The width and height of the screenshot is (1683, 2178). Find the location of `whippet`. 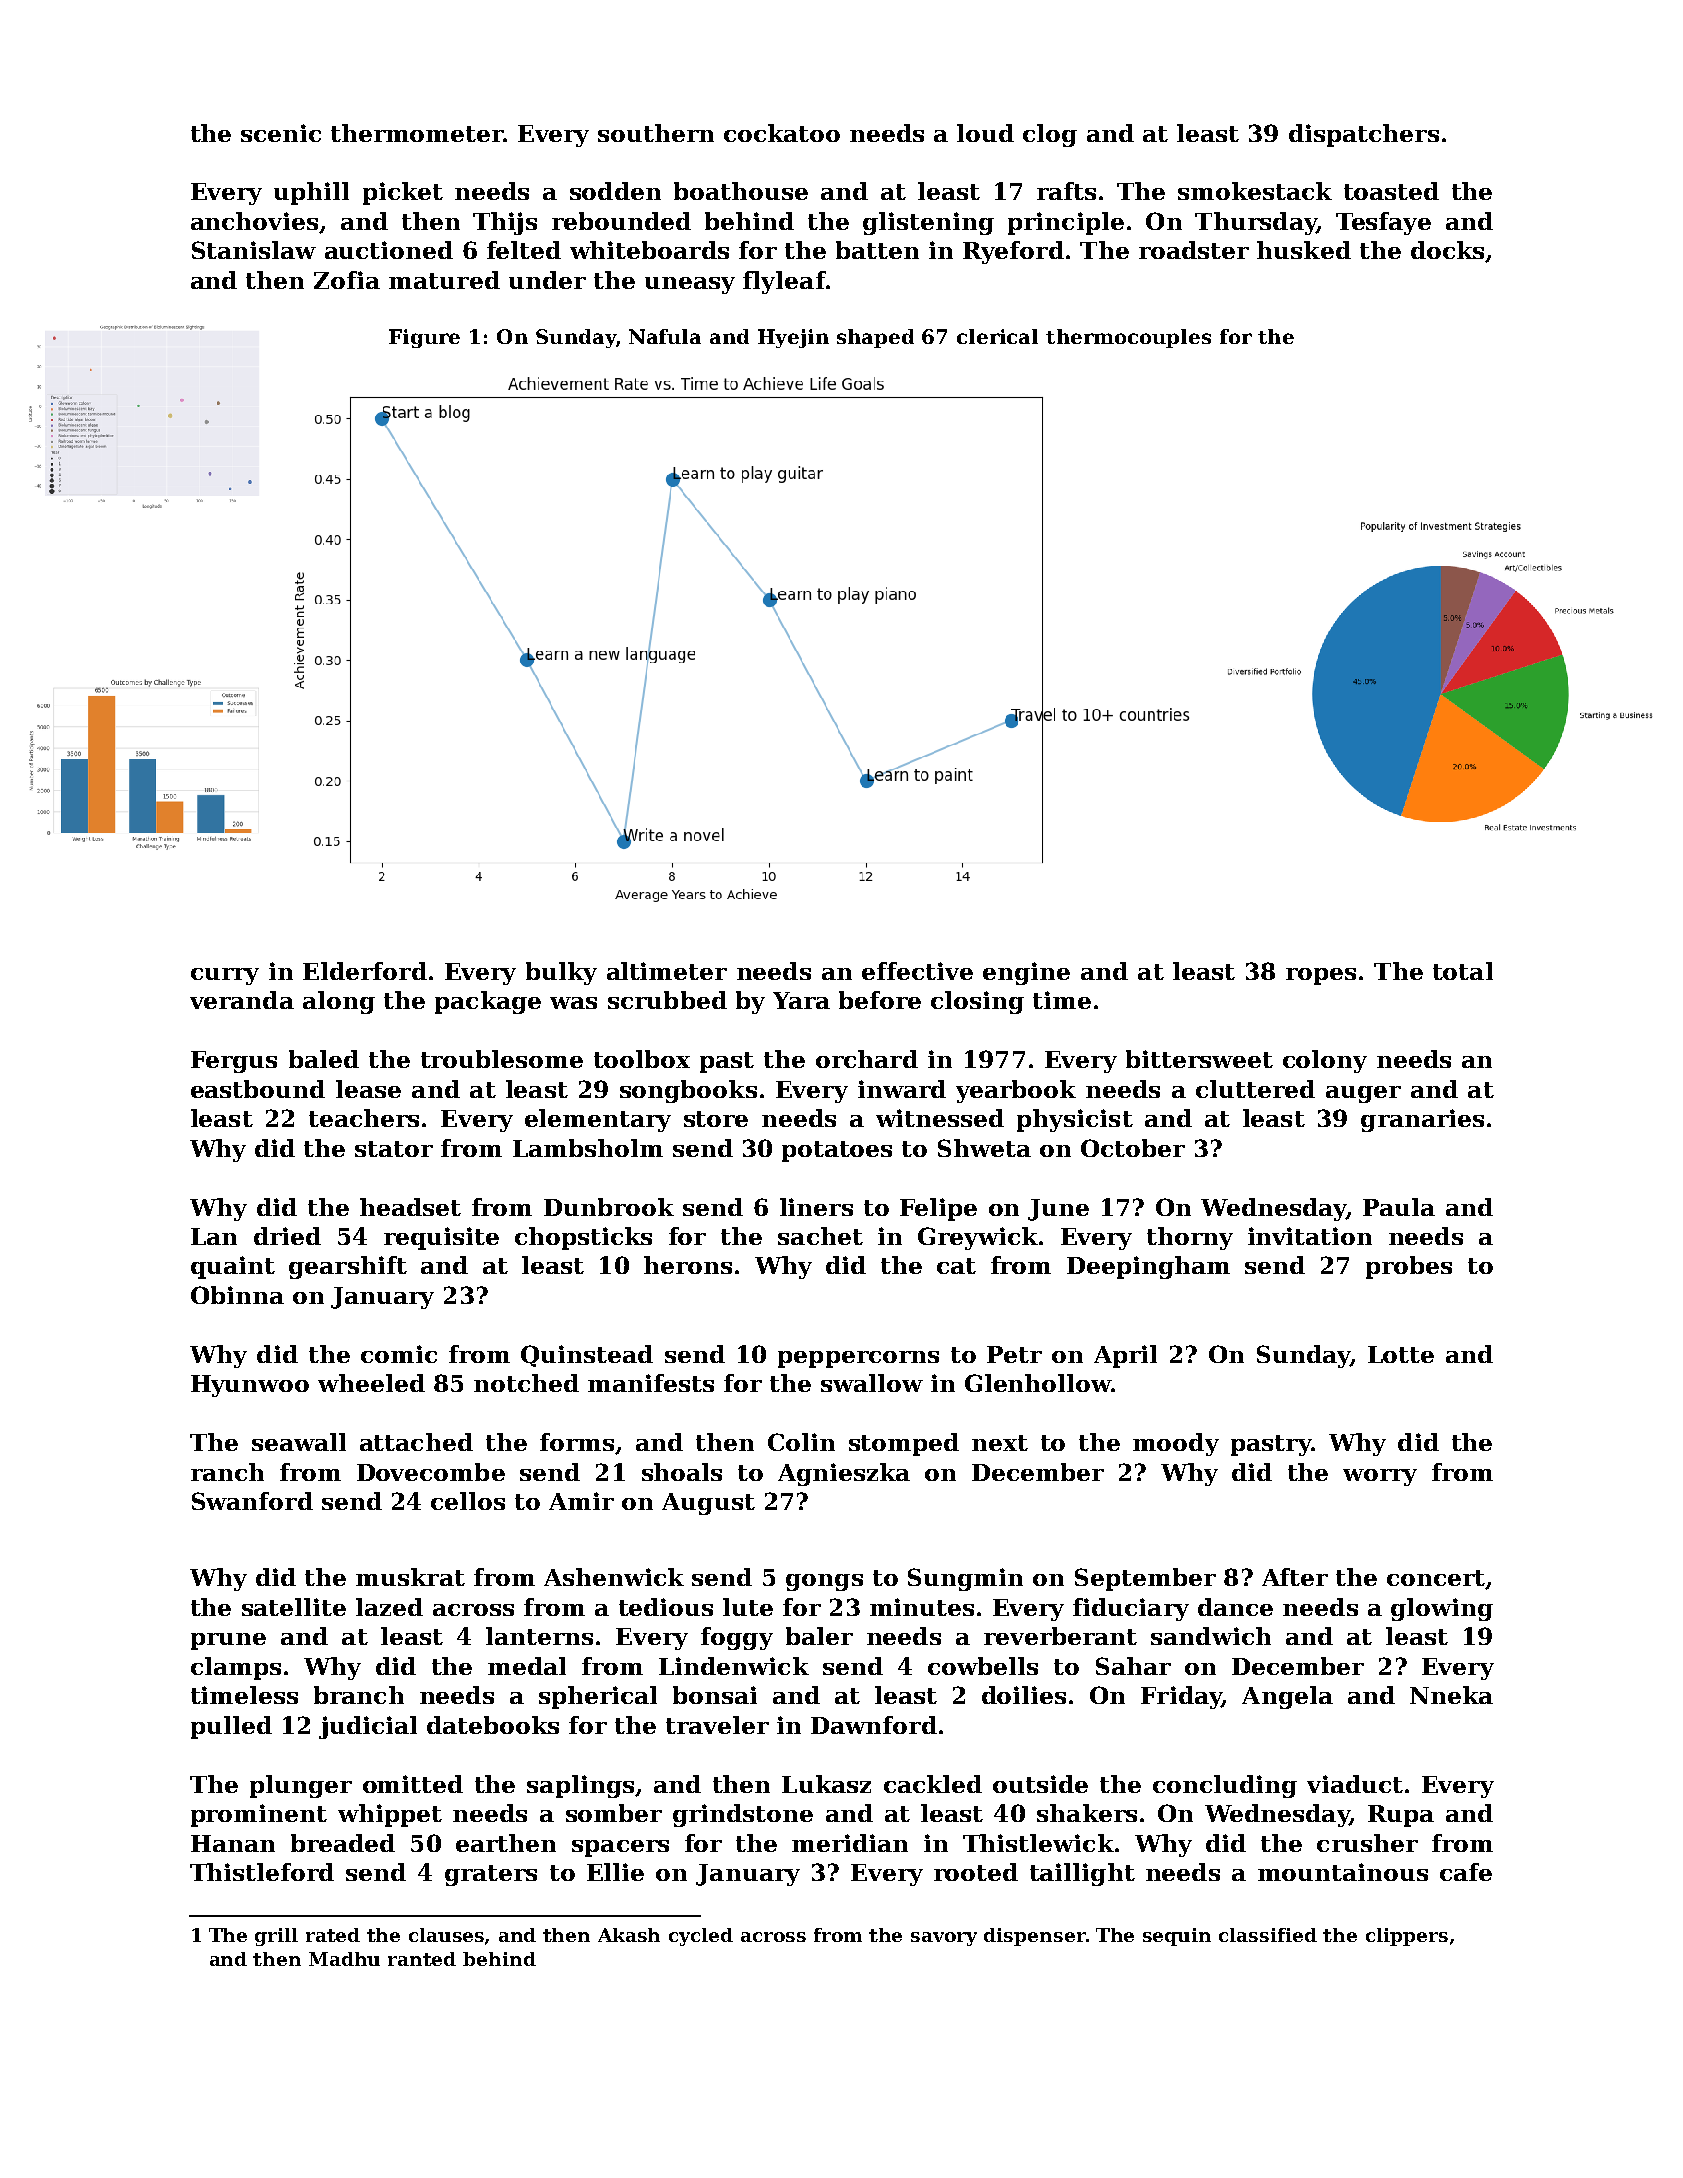

whippet is located at coordinates (390, 1815).
